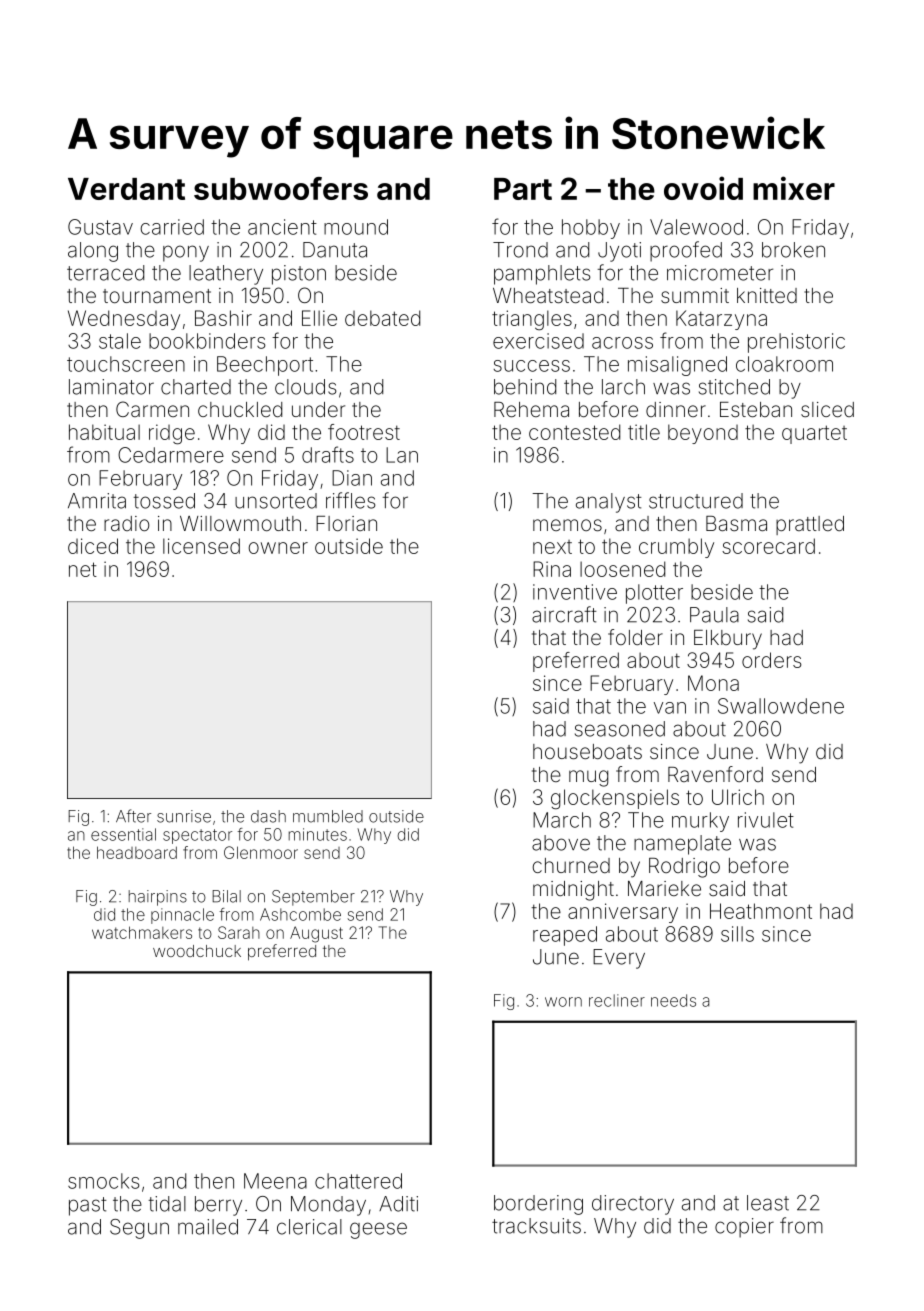  What do you see at coordinates (278, 548) in the screenshot?
I see `owner` at bounding box center [278, 548].
